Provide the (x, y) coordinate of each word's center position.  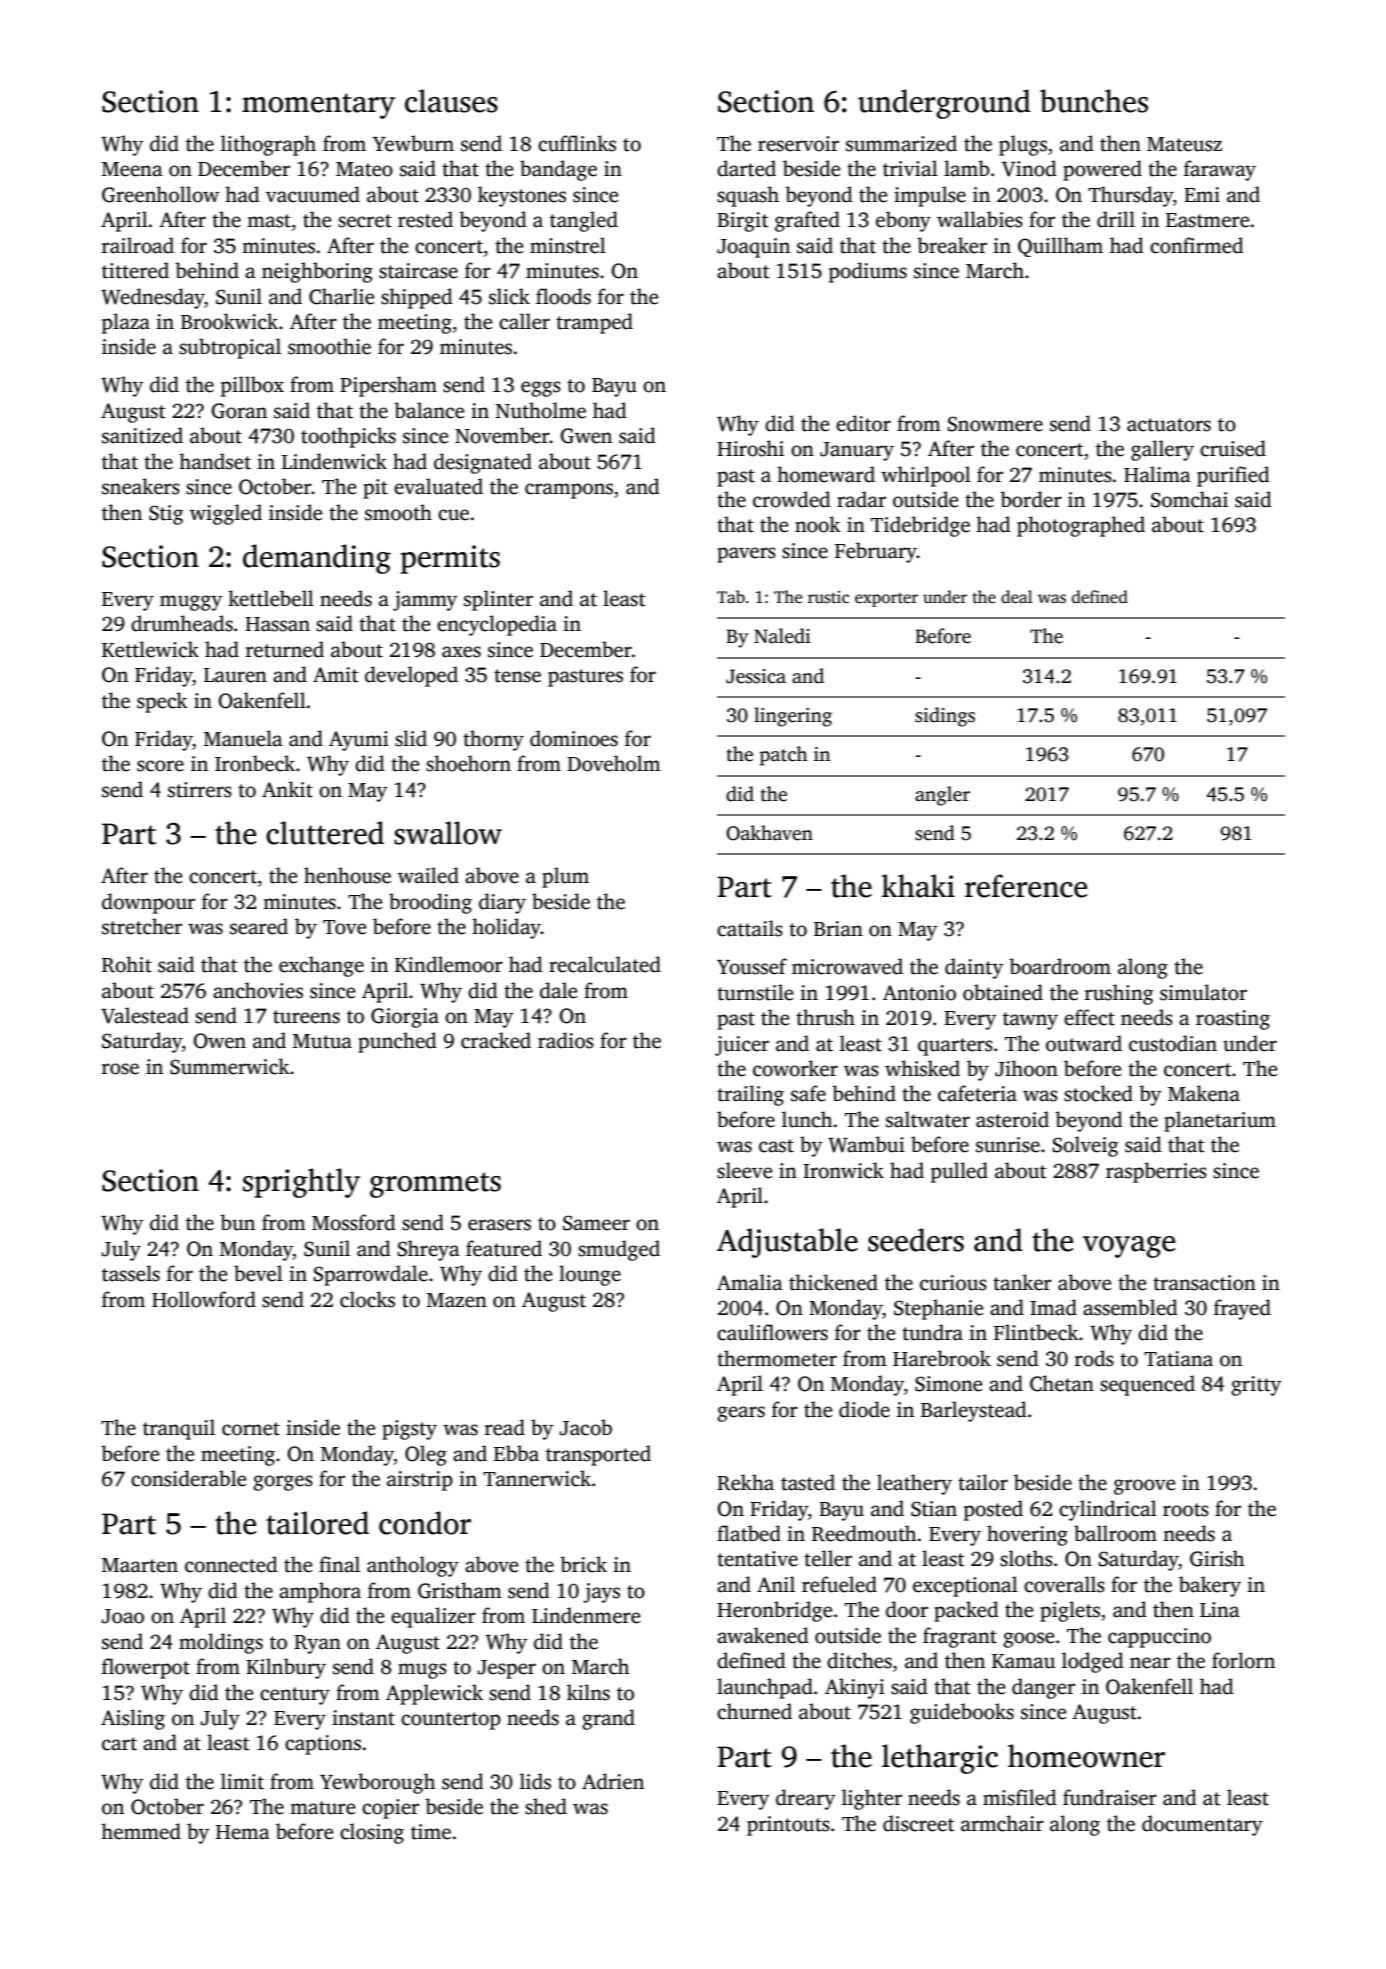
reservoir (798, 144)
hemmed (141, 1831)
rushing (1119, 994)
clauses (451, 101)
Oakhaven (769, 833)
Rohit (127, 964)
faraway (1220, 170)
